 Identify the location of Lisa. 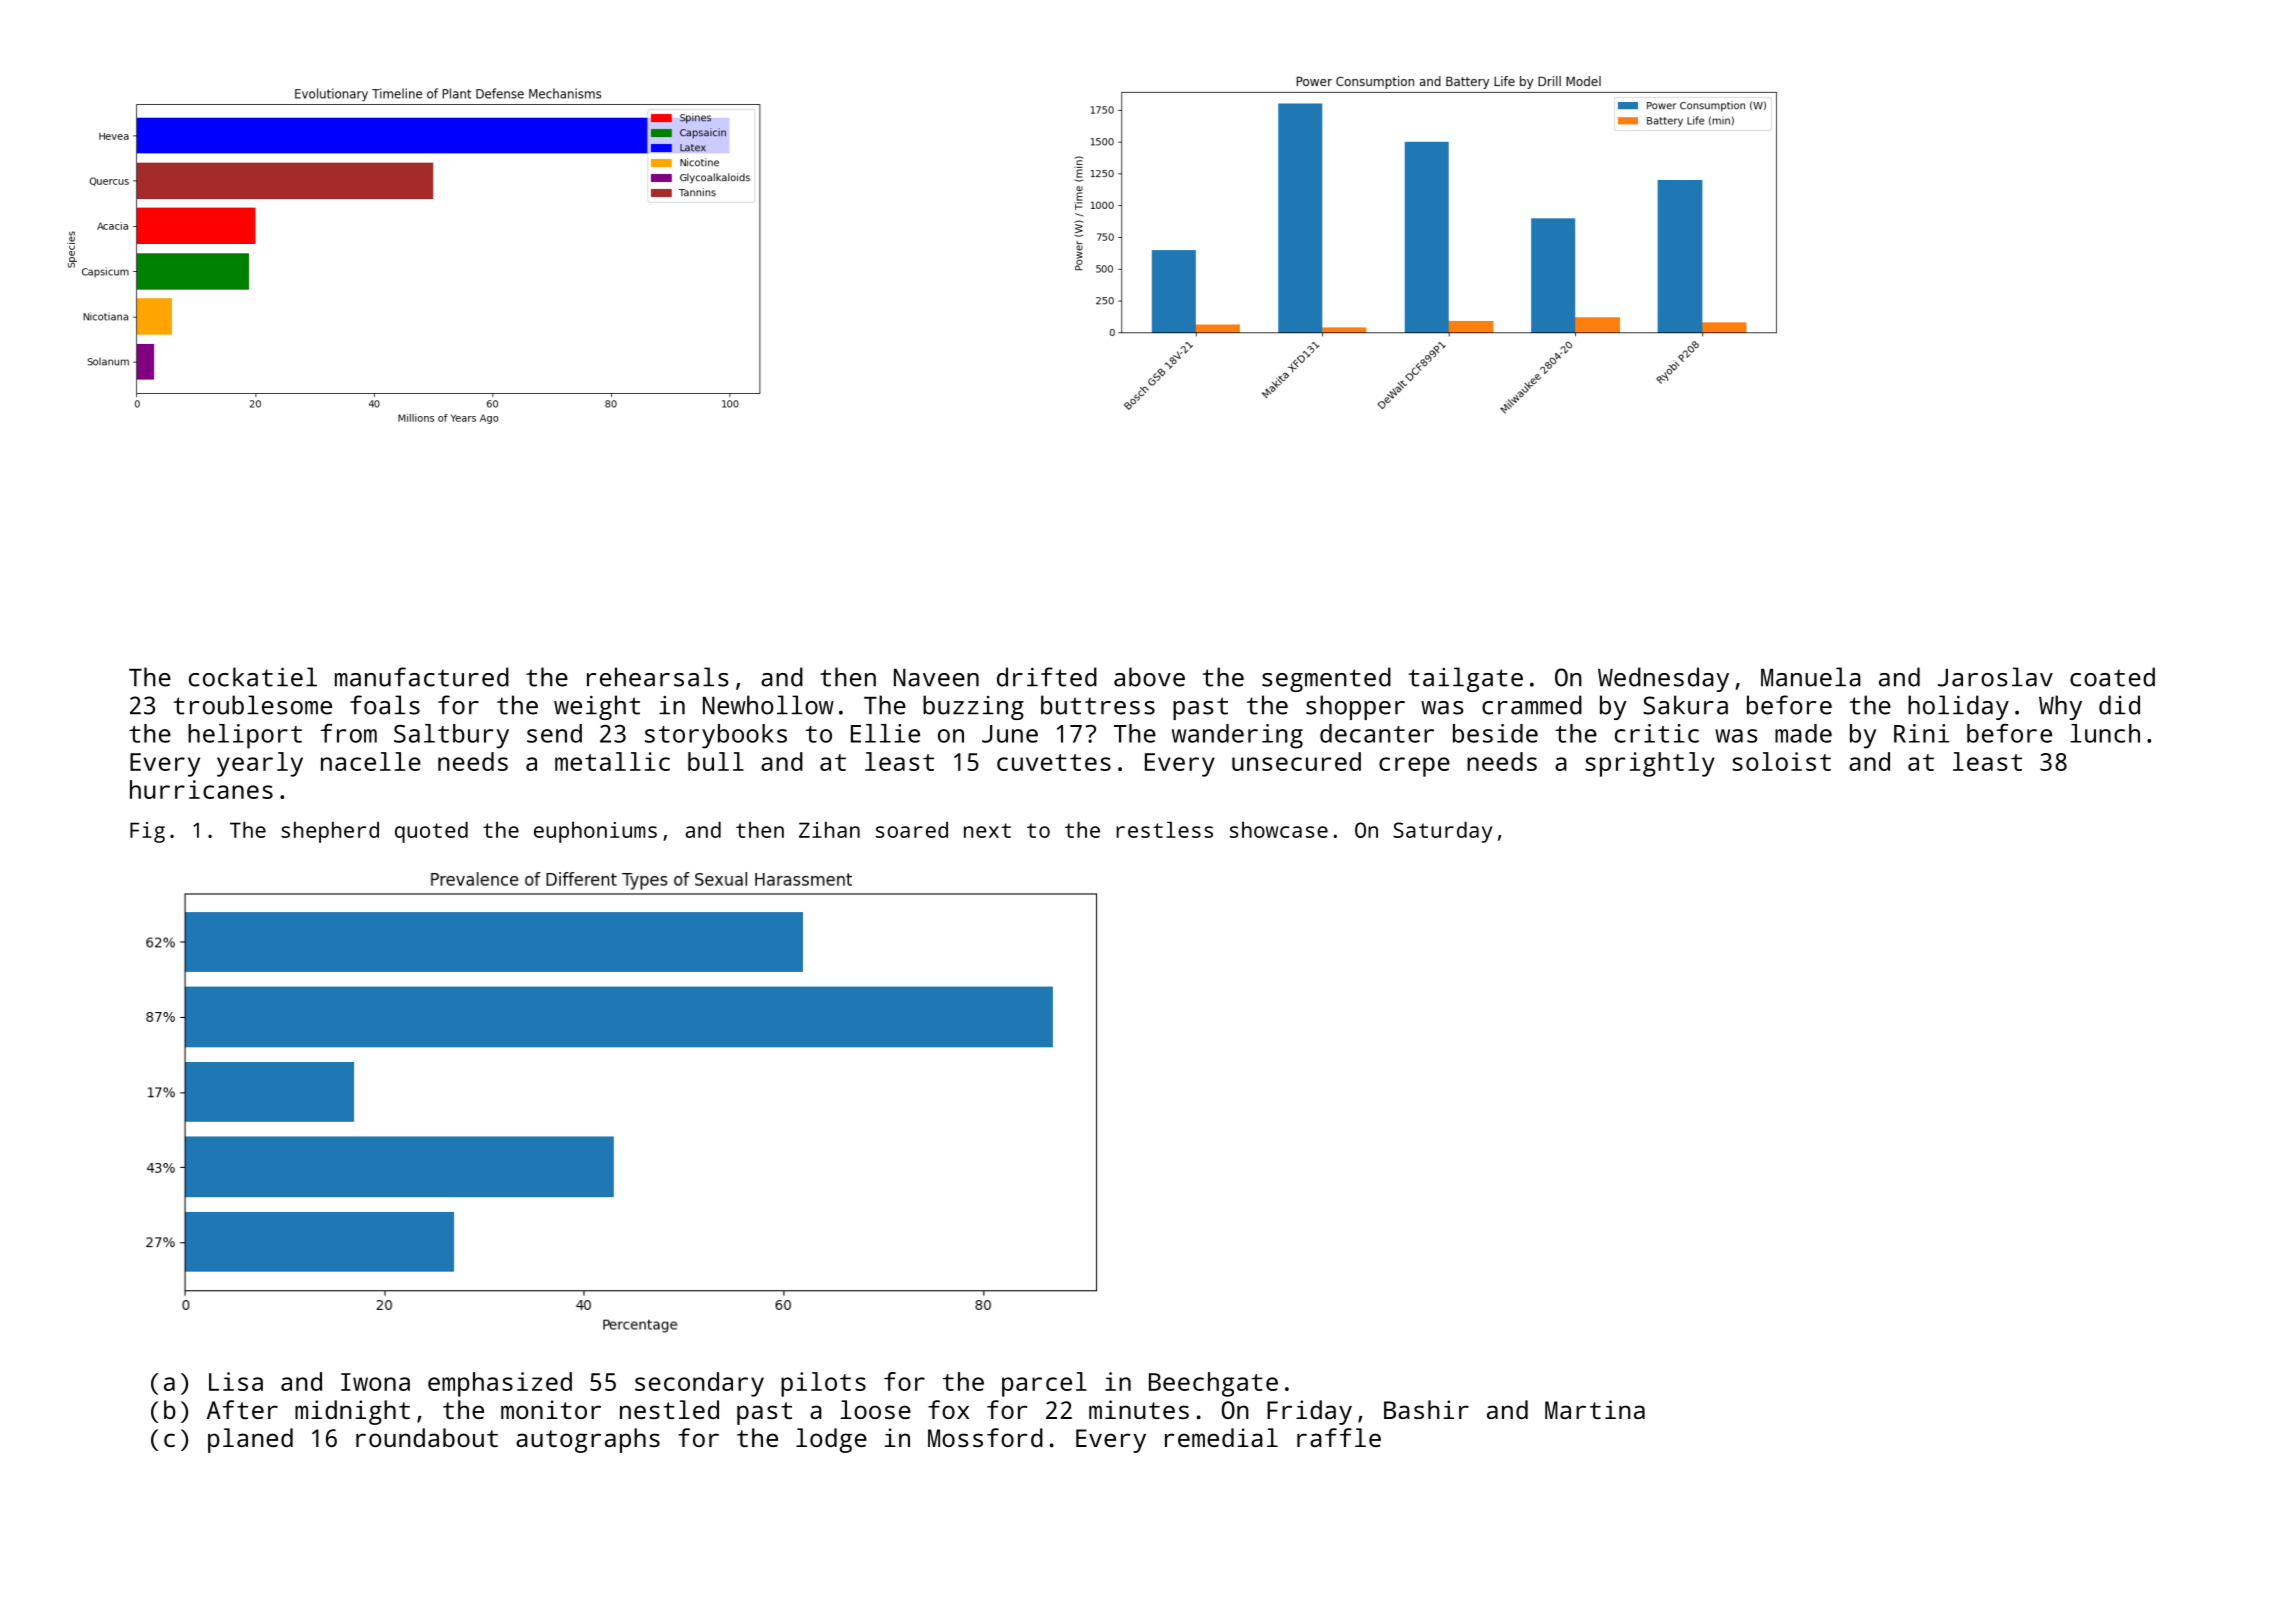
(236, 1381).
